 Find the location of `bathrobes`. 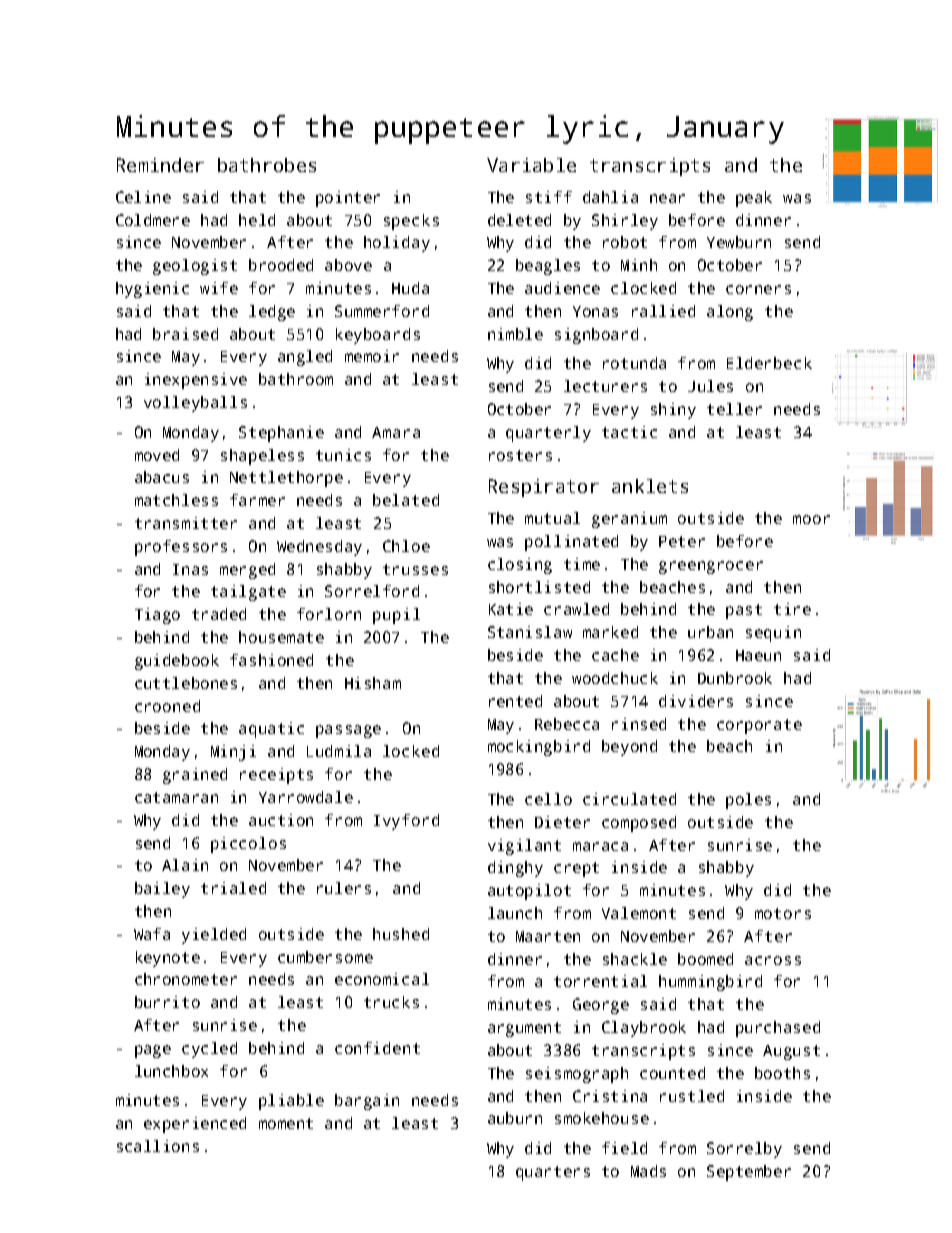

bathrobes is located at coordinates (267, 165).
